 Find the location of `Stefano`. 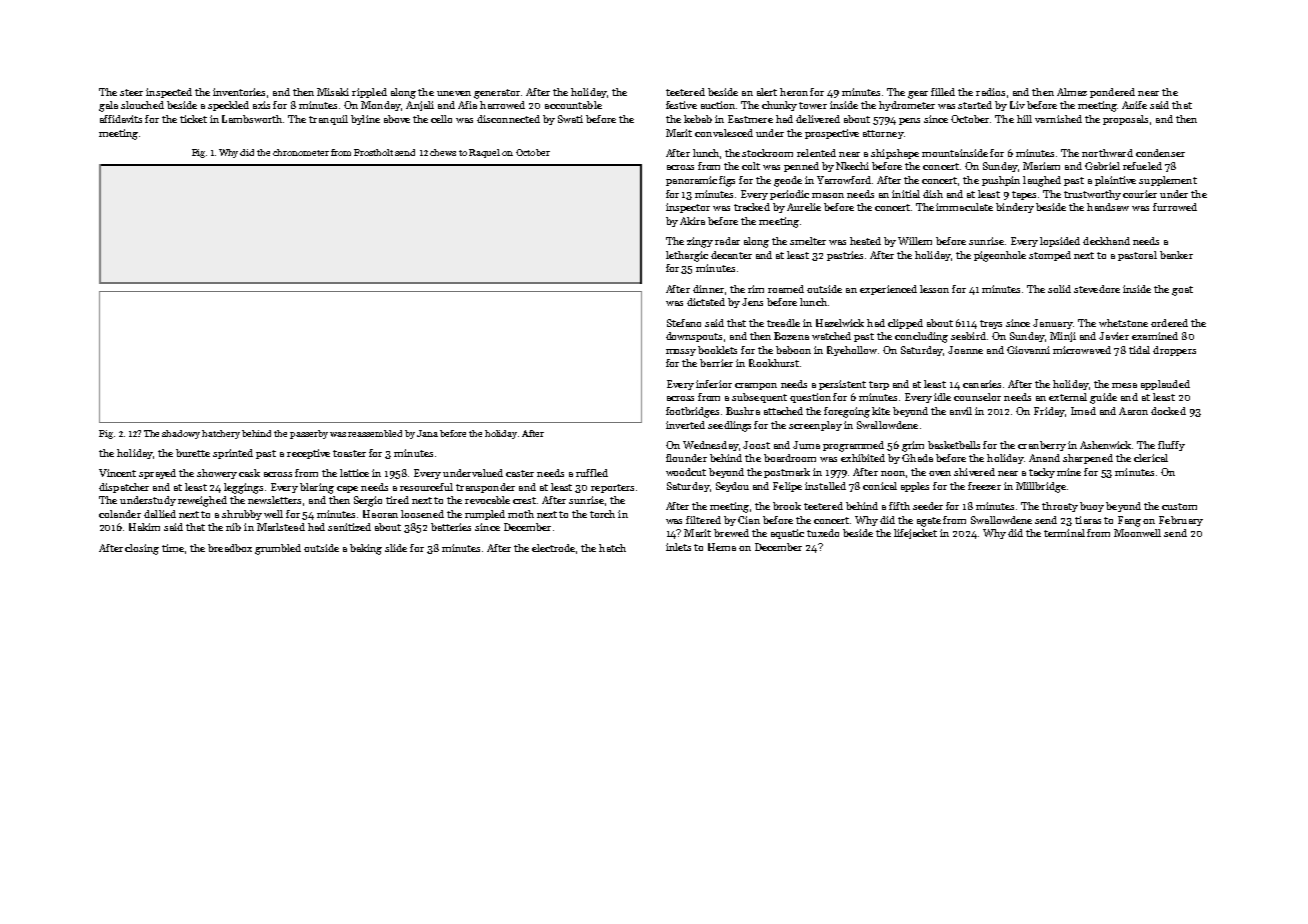

Stefano is located at coordinates (684, 323).
